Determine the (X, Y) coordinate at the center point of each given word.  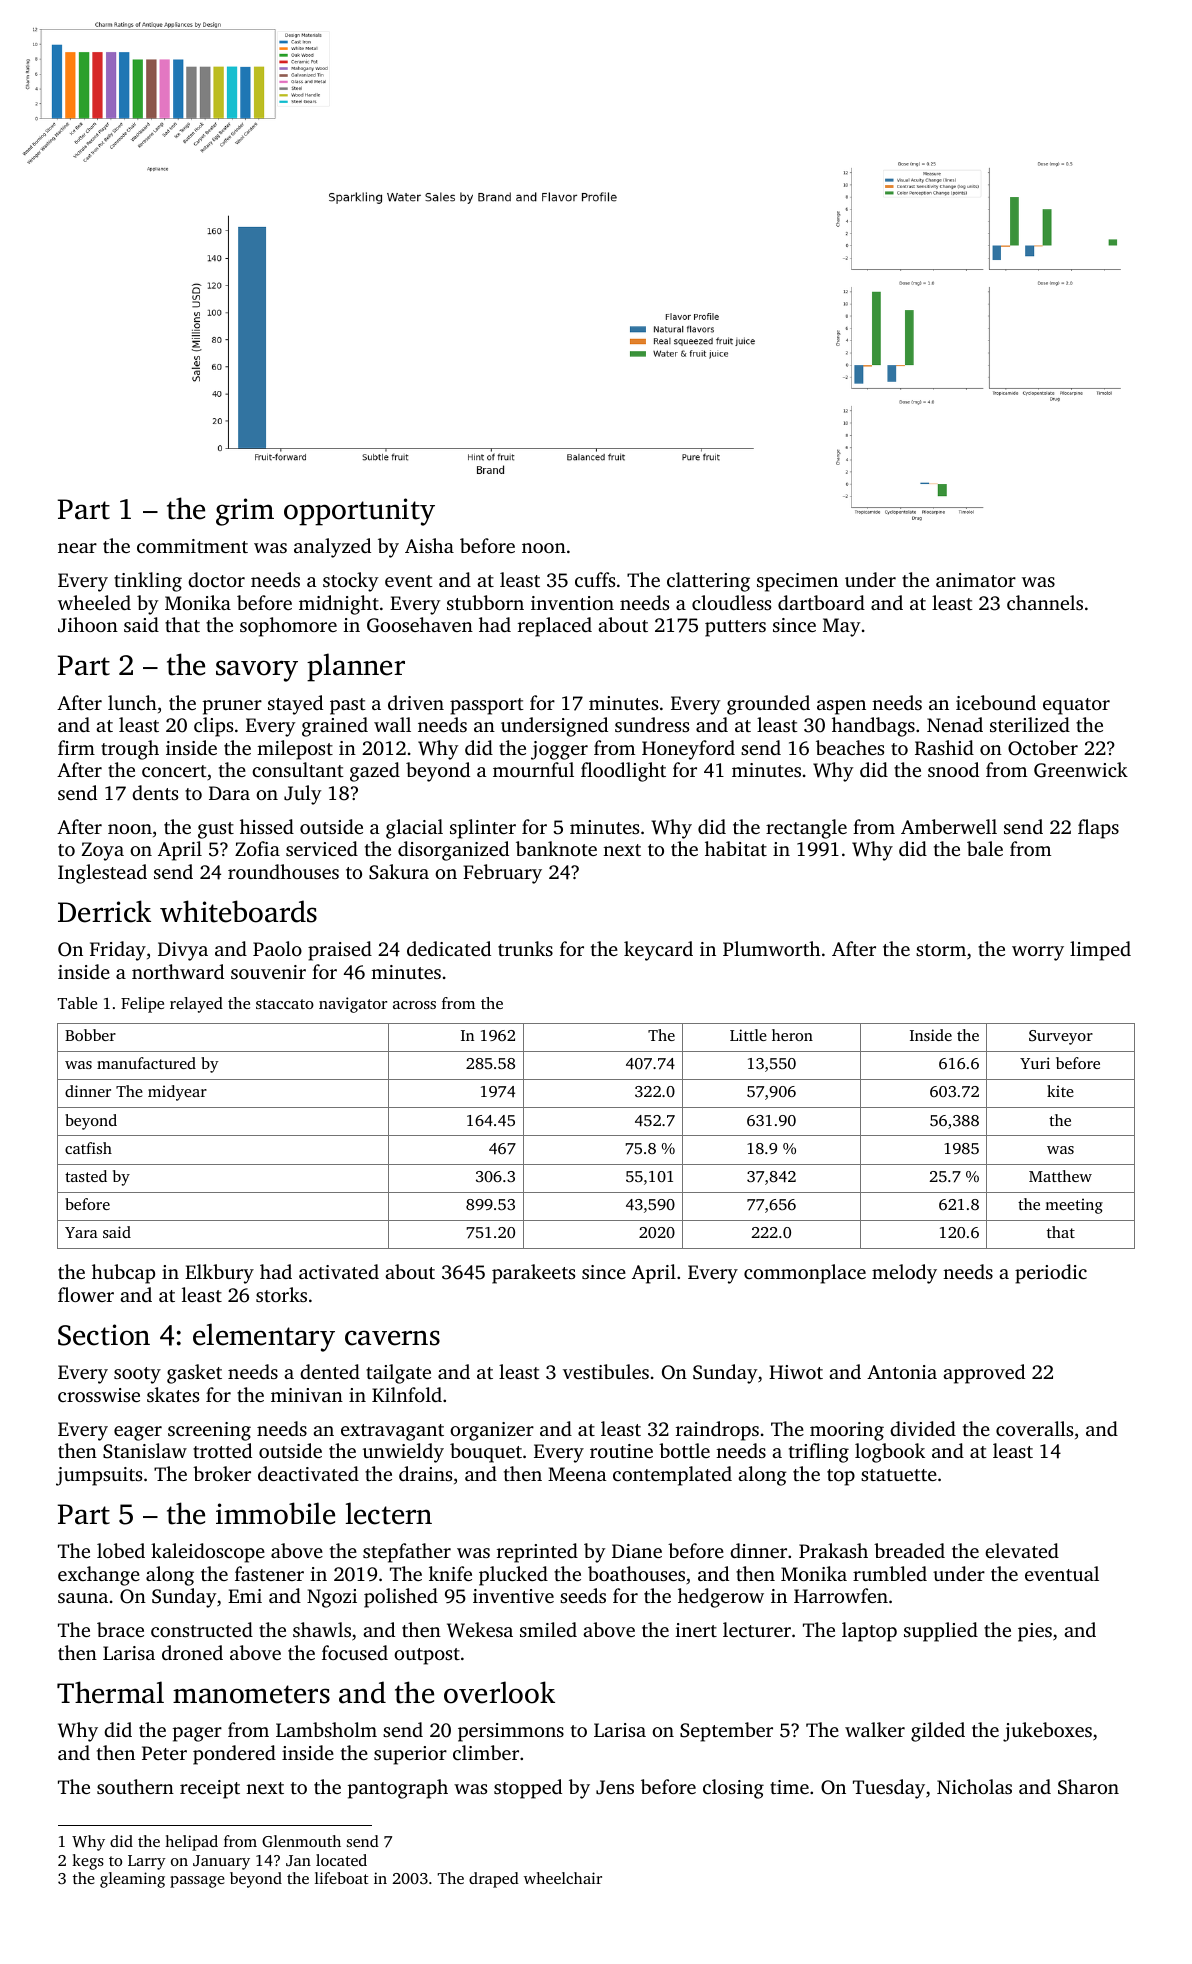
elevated (1022, 1550)
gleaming (132, 1880)
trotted (222, 1450)
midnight (339, 605)
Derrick (104, 911)
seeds (583, 1595)
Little (748, 1035)
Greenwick (1081, 770)
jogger (559, 750)
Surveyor (1061, 1037)
